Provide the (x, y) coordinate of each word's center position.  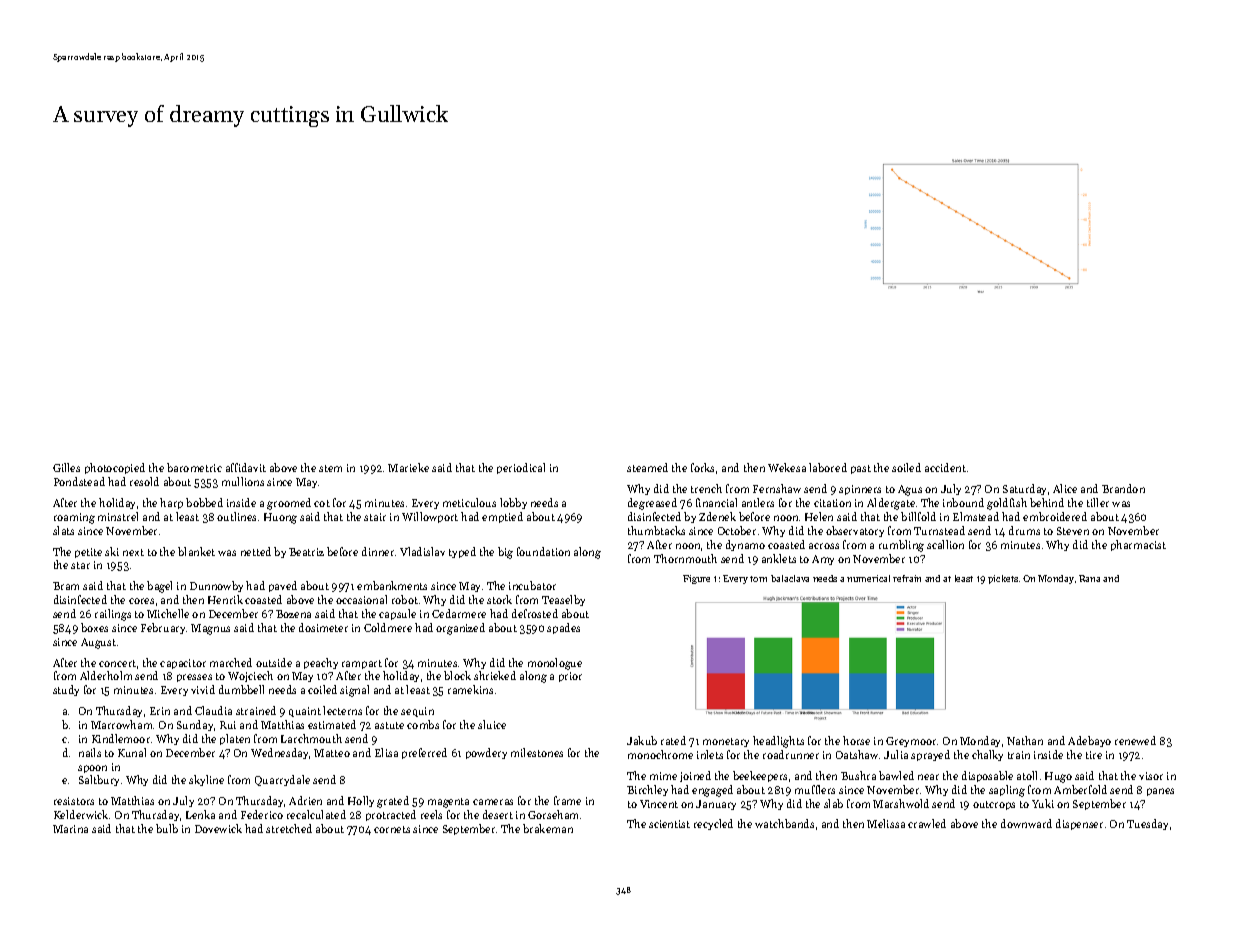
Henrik (225, 599)
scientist (669, 824)
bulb (167, 828)
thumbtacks (656, 530)
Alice (1065, 488)
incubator (532, 585)
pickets (1003, 579)
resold (144, 481)
